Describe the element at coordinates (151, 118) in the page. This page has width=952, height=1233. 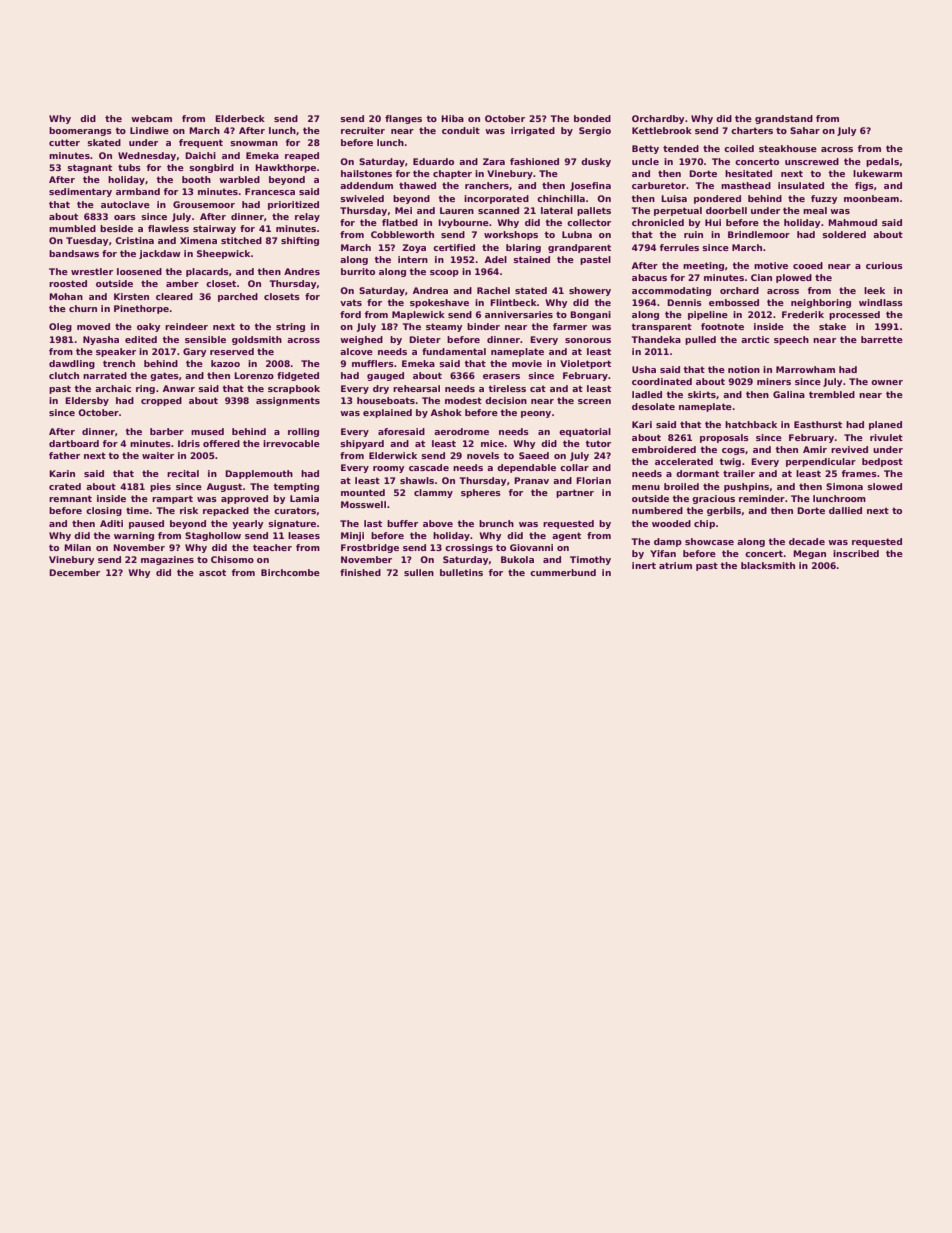
I see `webcam` at that location.
